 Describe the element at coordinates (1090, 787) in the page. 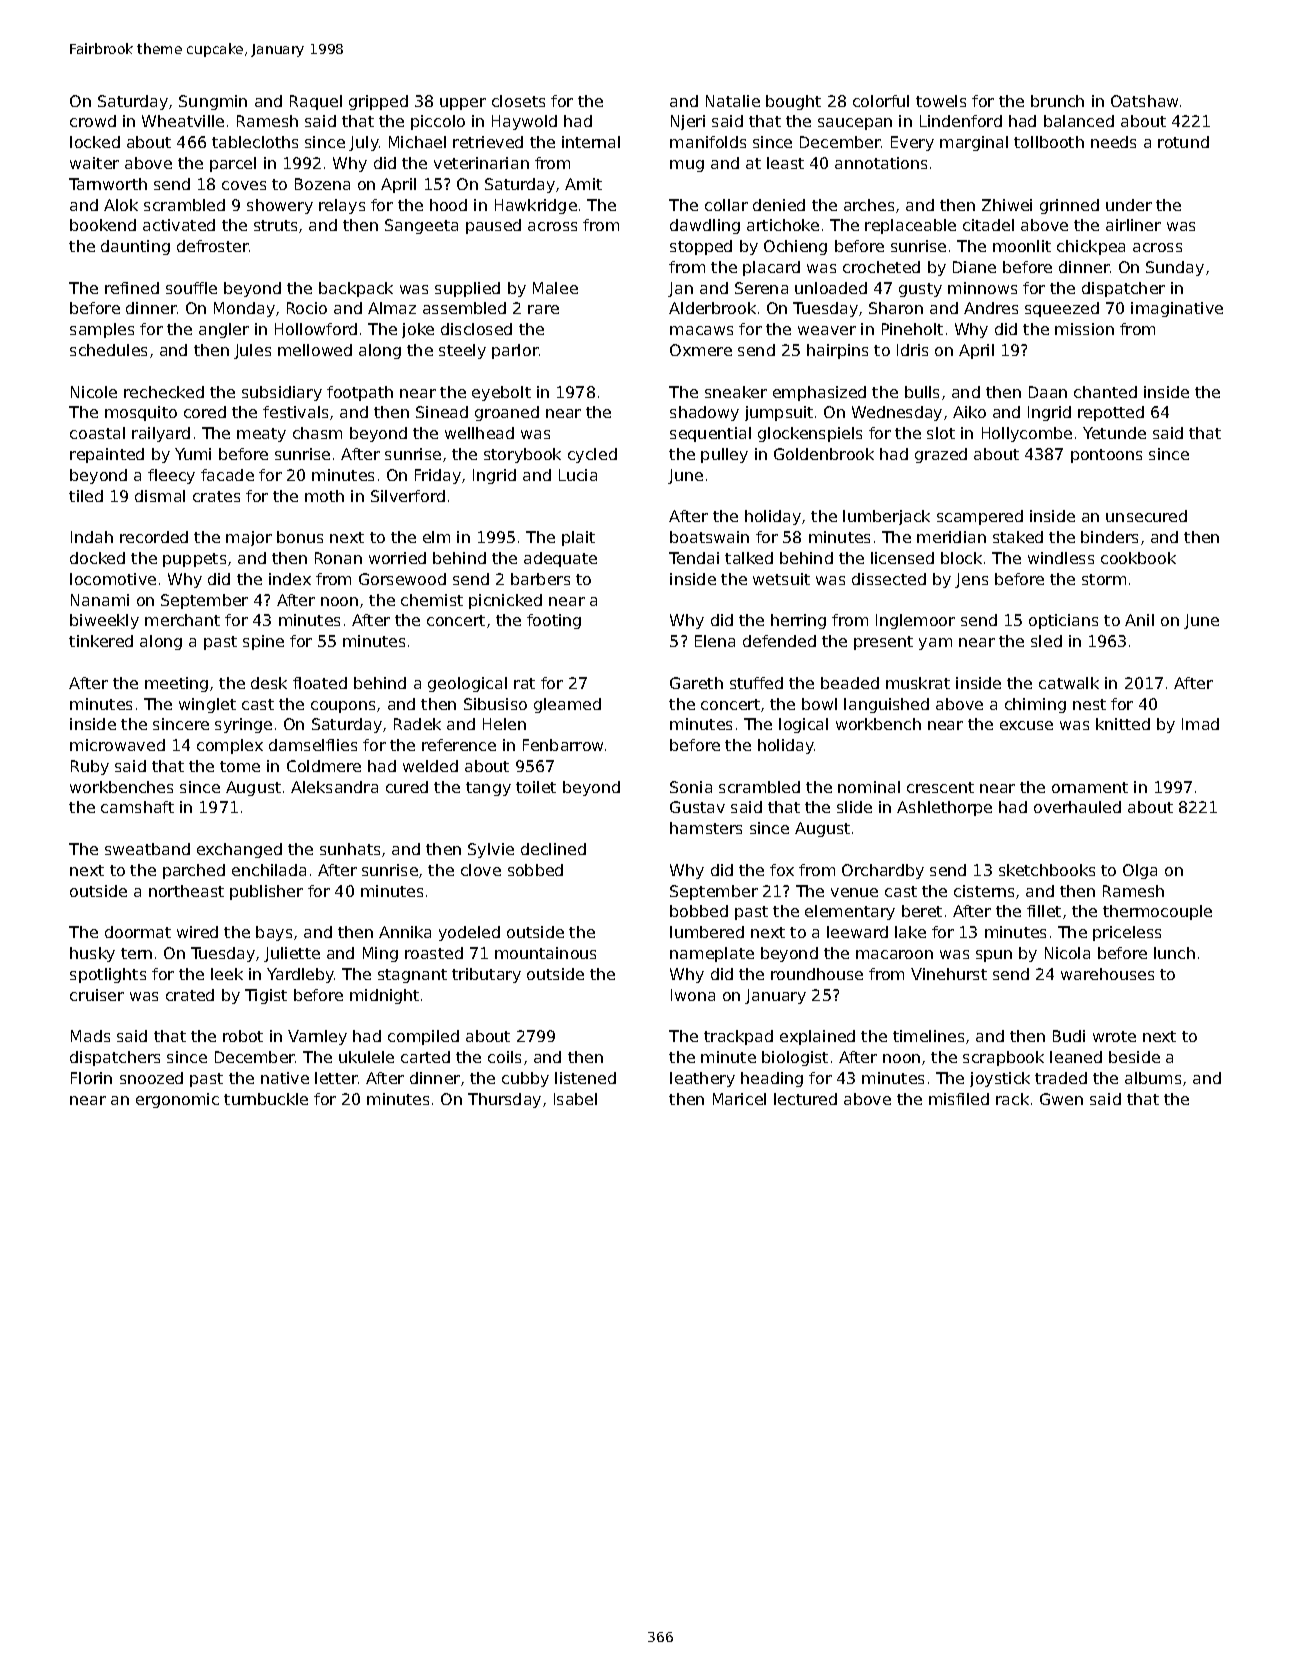

I see `ornament` at that location.
